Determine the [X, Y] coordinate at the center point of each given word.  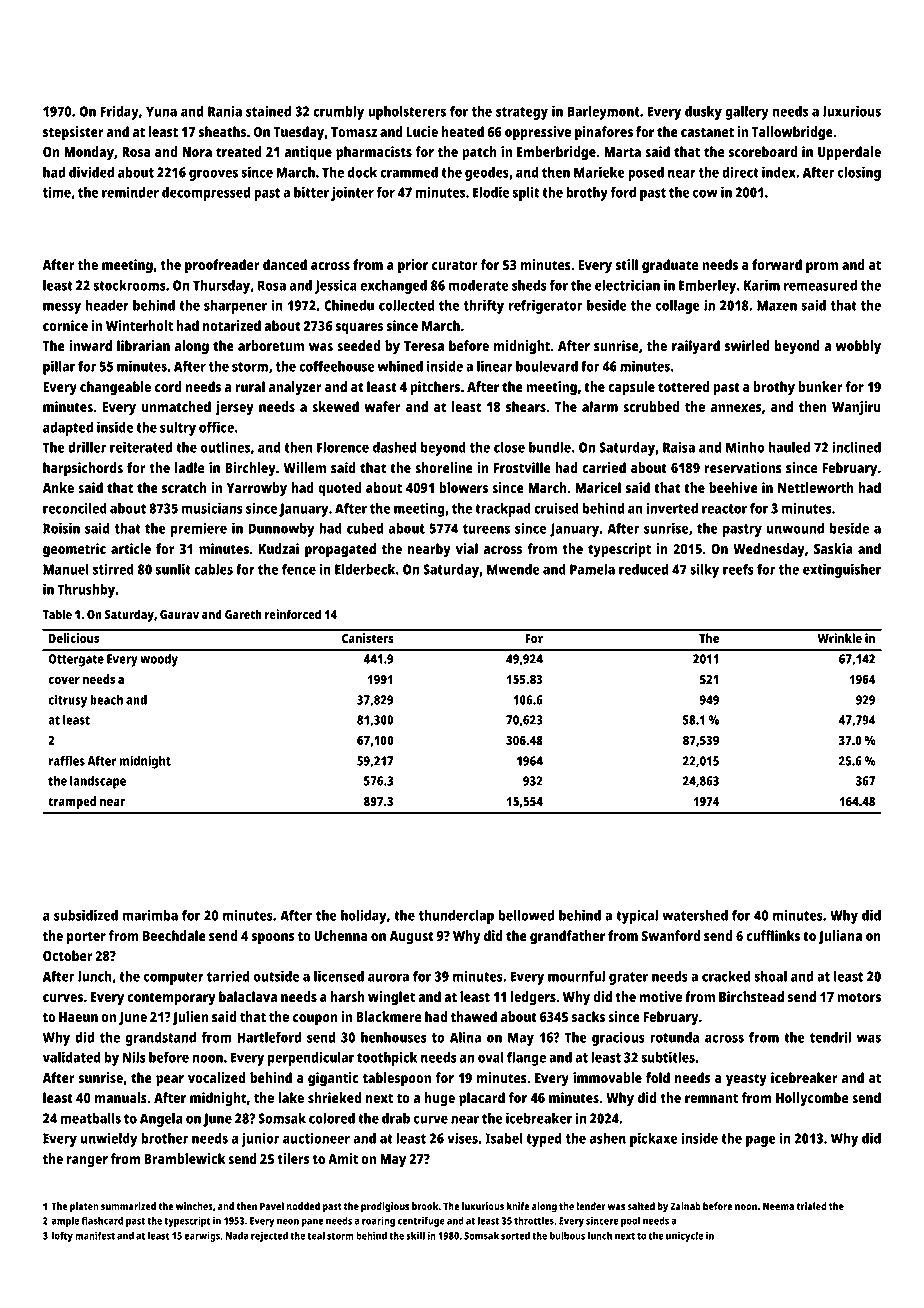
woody [159, 660]
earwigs [202, 1236]
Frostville [522, 467]
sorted [515, 1235]
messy [62, 308]
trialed [811, 1206]
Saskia [833, 548]
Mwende [513, 569]
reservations [743, 467]
